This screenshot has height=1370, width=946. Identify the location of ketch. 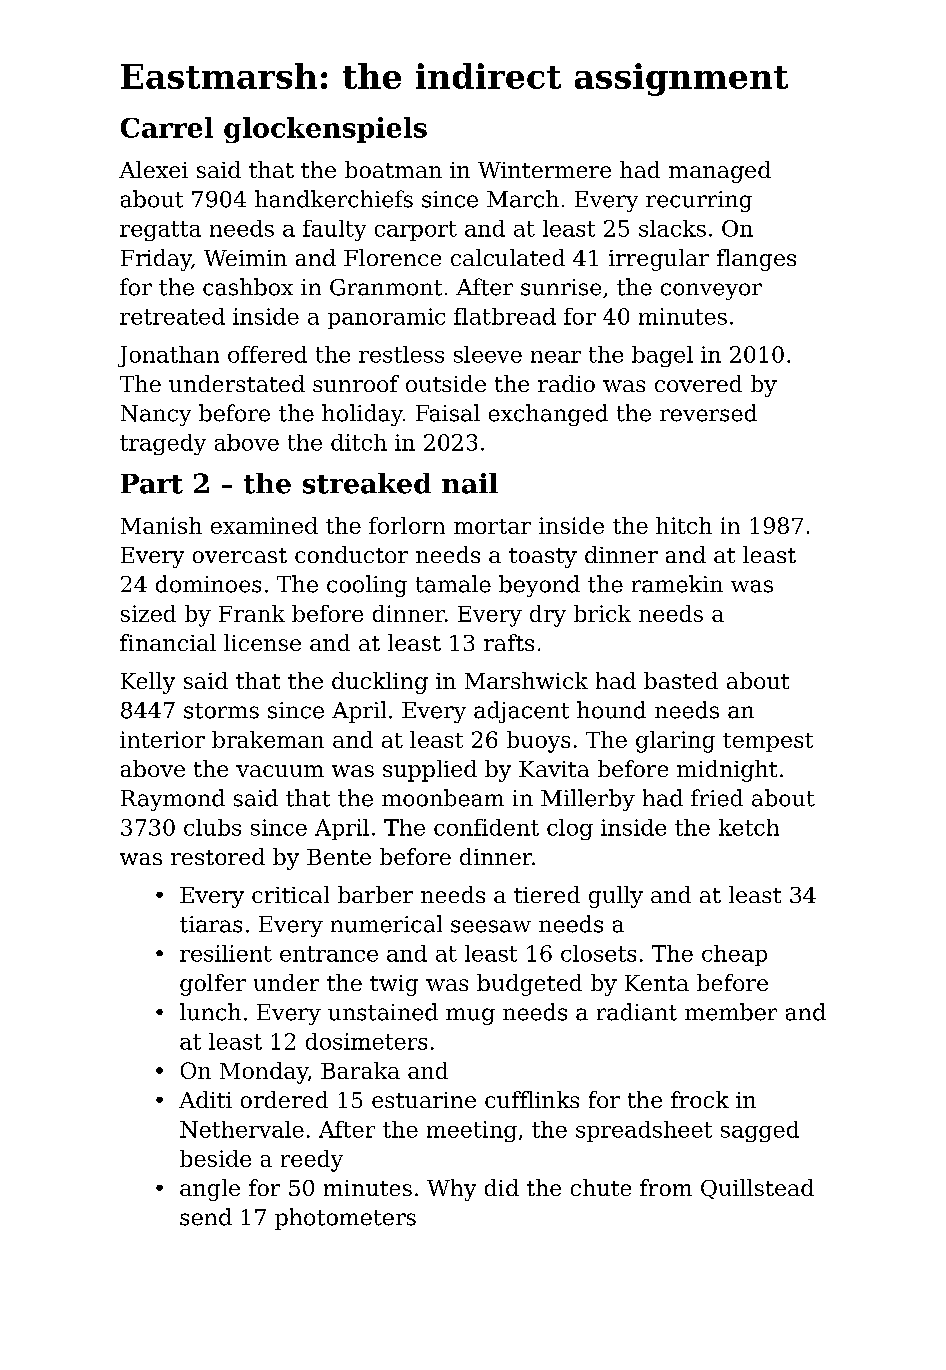
(749, 827).
